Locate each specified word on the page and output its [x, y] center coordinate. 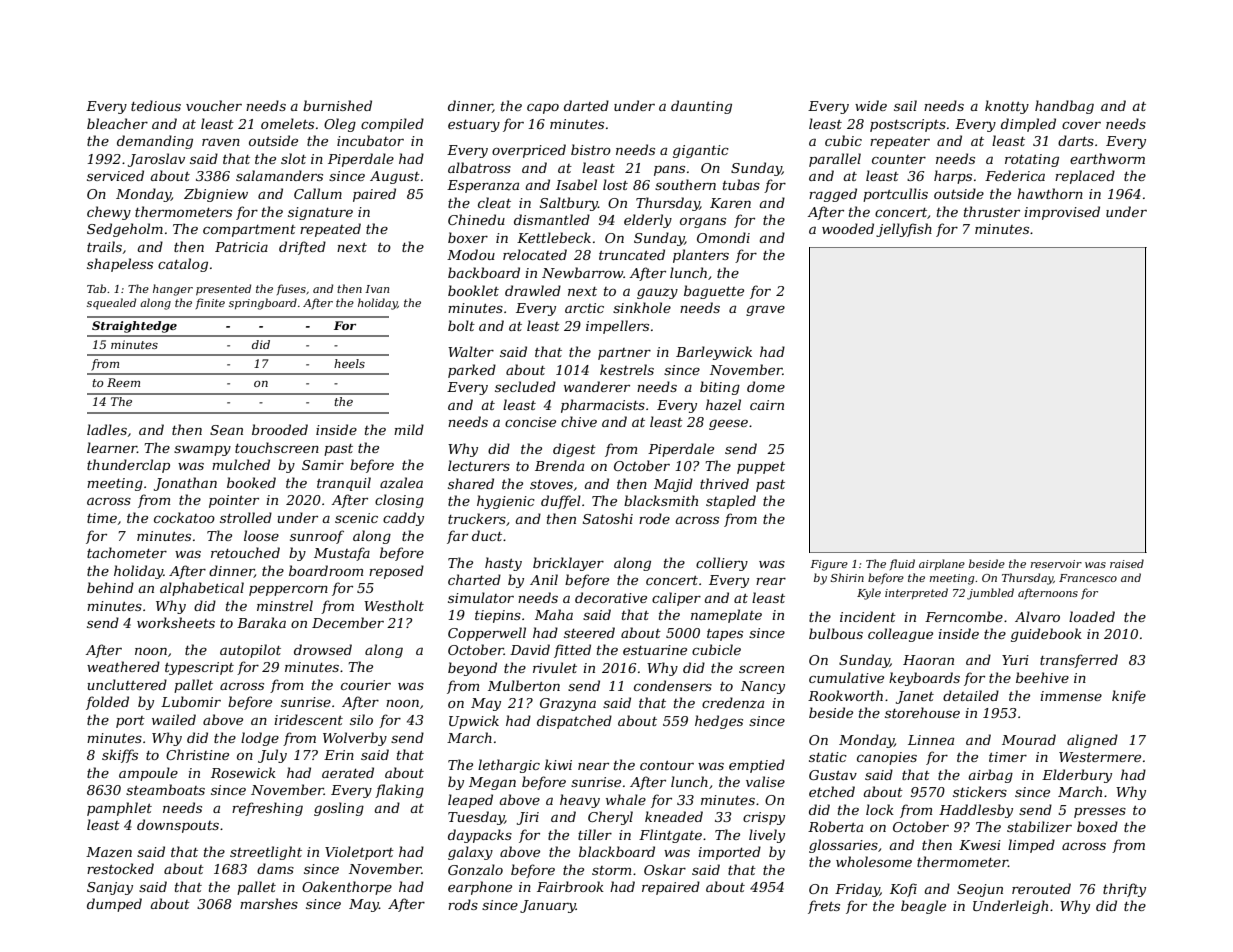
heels [349, 363]
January [548, 906]
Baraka [261, 622]
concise [530, 422]
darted [586, 105]
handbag [1064, 107]
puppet [761, 468]
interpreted [916, 593]
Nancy [763, 687]
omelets [287, 123]
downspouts [178, 826]
